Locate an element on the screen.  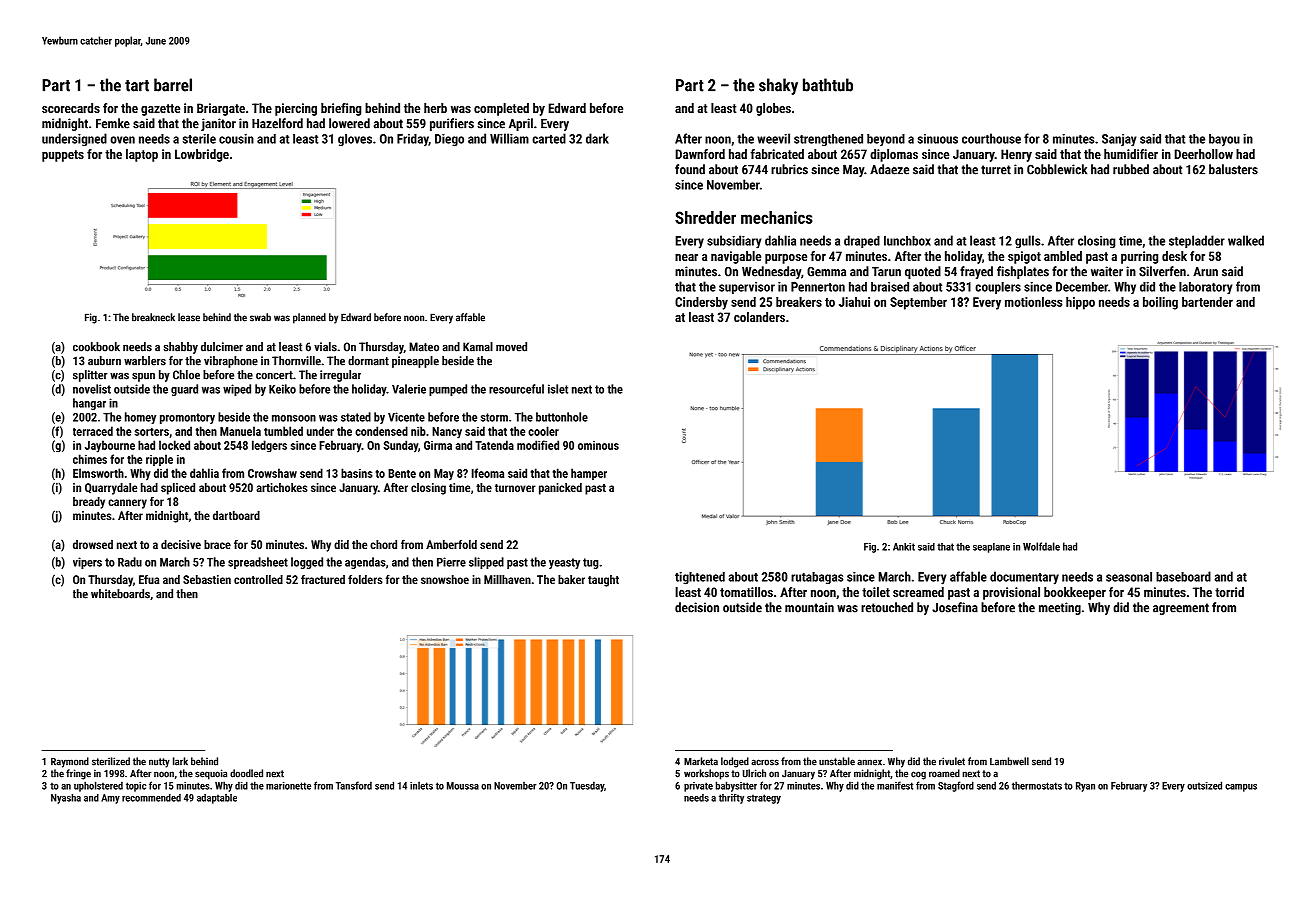
weevil is located at coordinates (773, 138).
